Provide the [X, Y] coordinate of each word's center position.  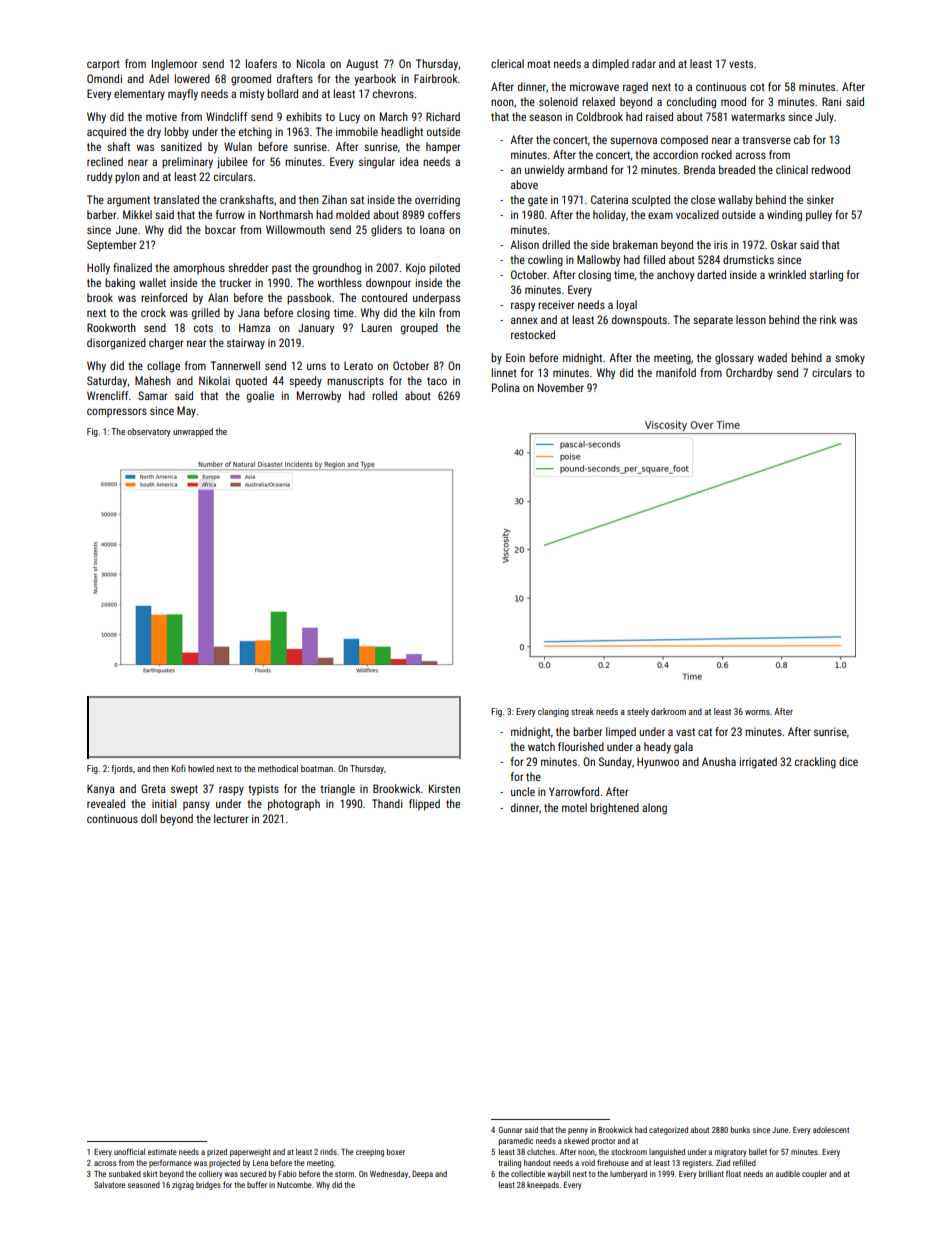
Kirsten [444, 788]
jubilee [232, 163]
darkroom [668, 711]
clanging [553, 712]
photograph [294, 805]
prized [217, 1152]
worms [757, 712]
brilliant [711, 1173]
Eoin [515, 357]
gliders [386, 231]
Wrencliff [108, 395]
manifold [676, 372]
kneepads [543, 1185]
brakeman [635, 244]
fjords [122, 769]
